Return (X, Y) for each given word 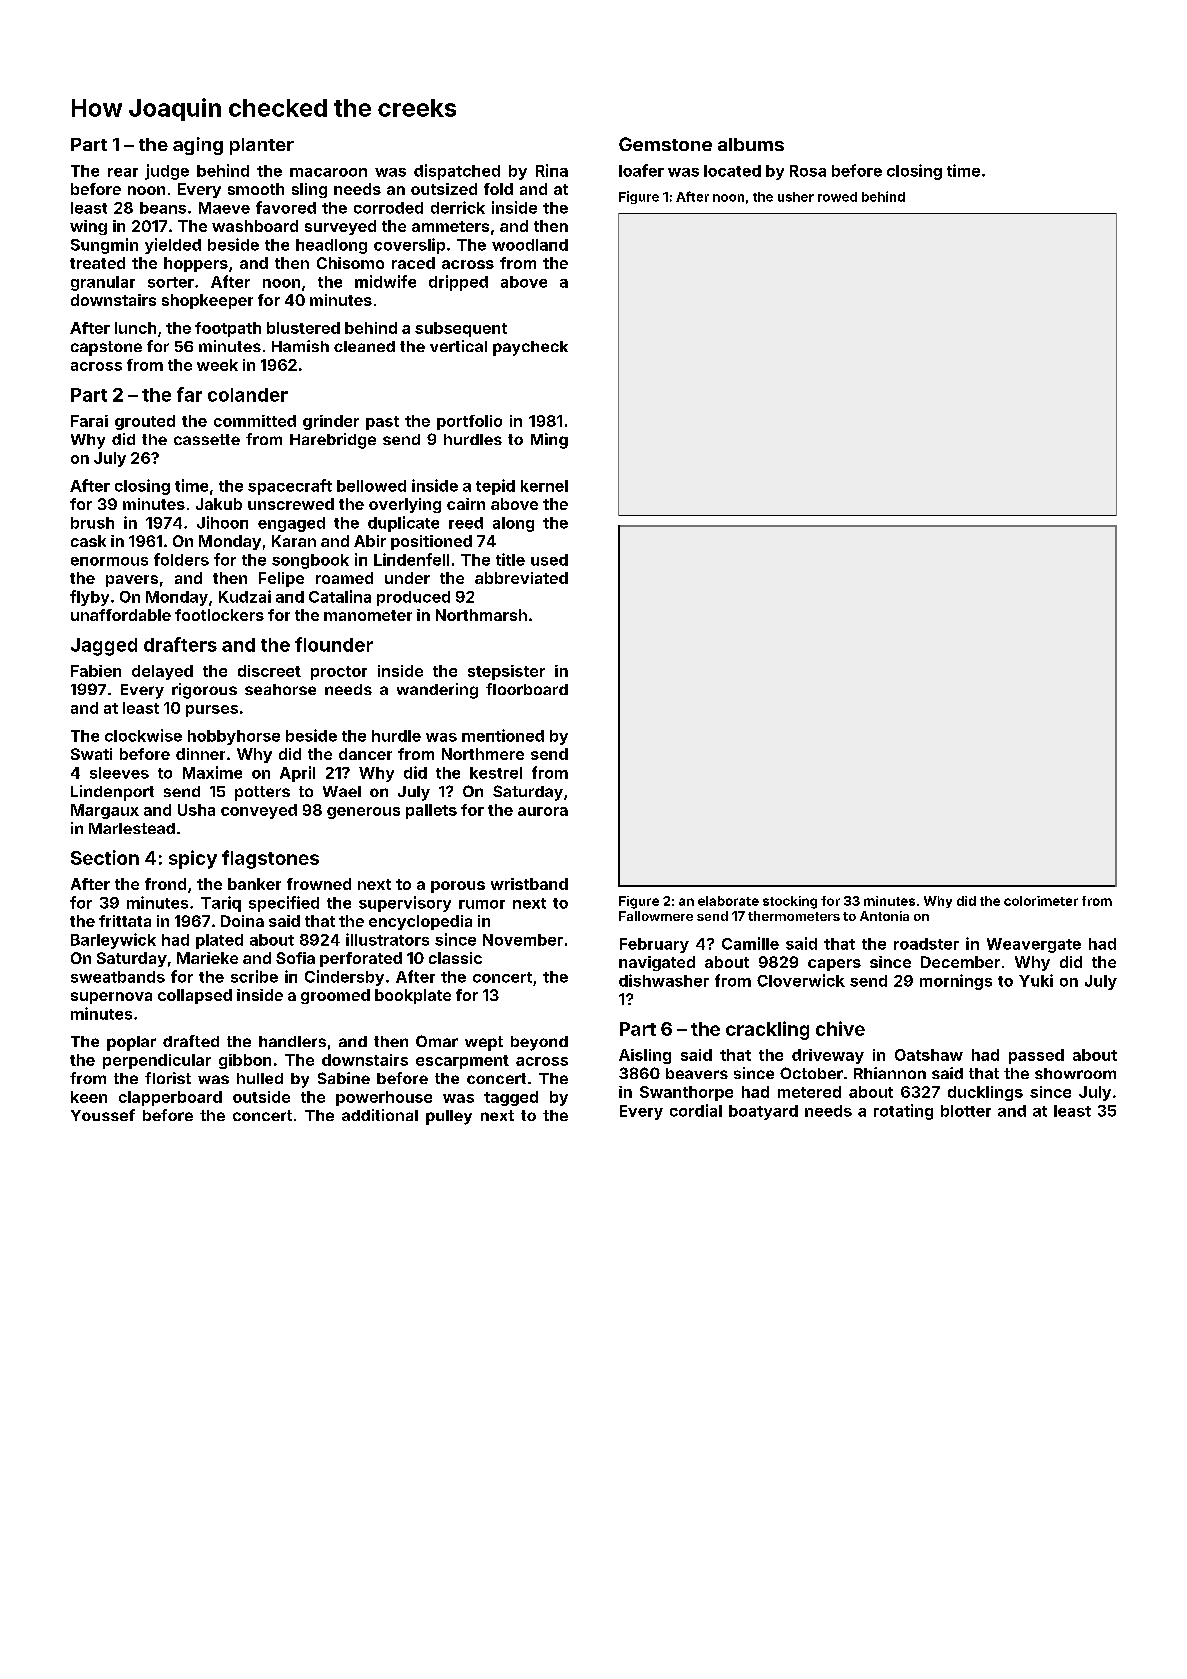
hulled (260, 1078)
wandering (437, 691)
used (549, 560)
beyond (539, 1043)
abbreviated (521, 578)
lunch (135, 328)
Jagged (104, 647)
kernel (544, 486)
